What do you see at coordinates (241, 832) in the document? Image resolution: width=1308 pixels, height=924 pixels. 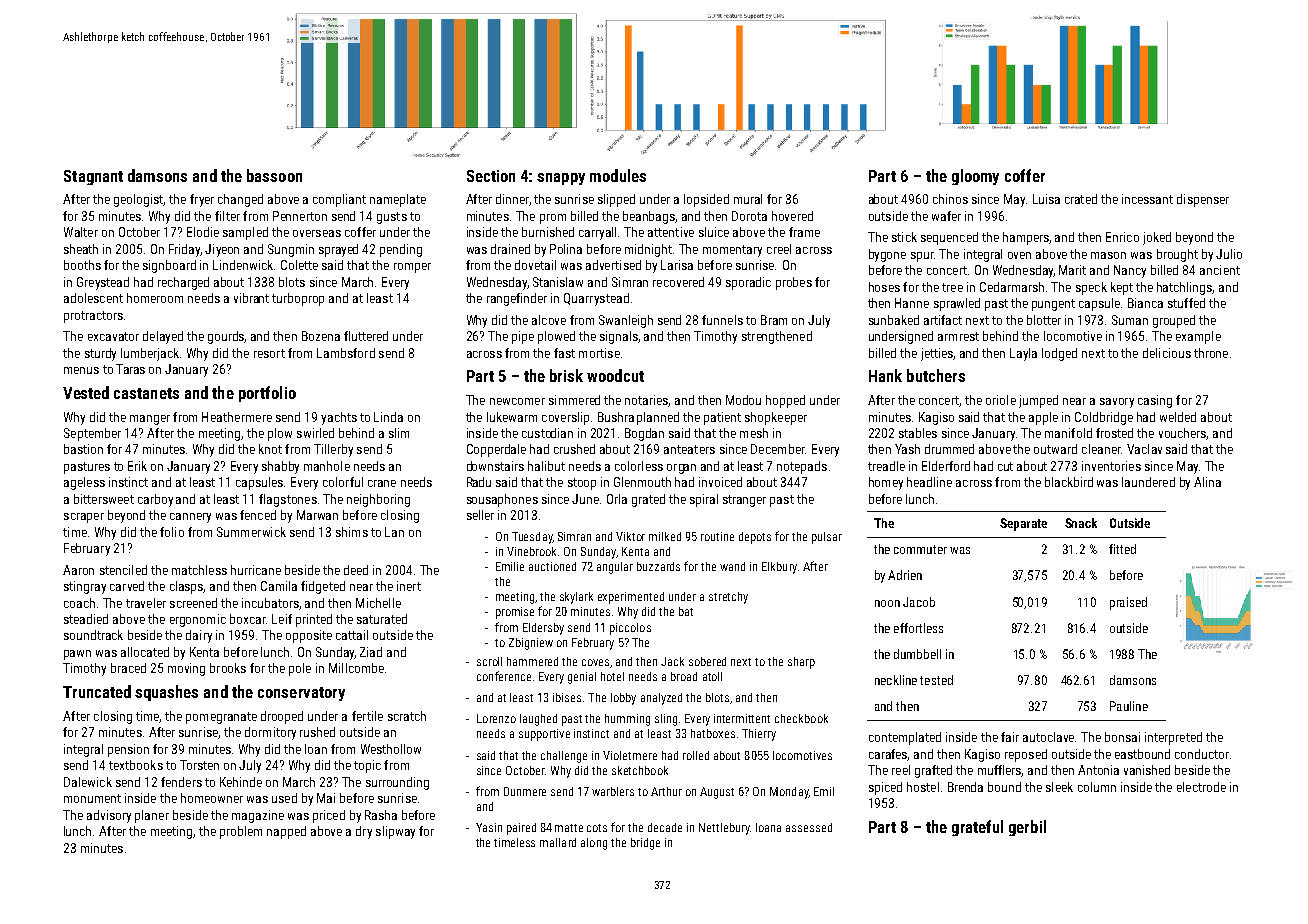 I see `problem` at bounding box center [241, 832].
